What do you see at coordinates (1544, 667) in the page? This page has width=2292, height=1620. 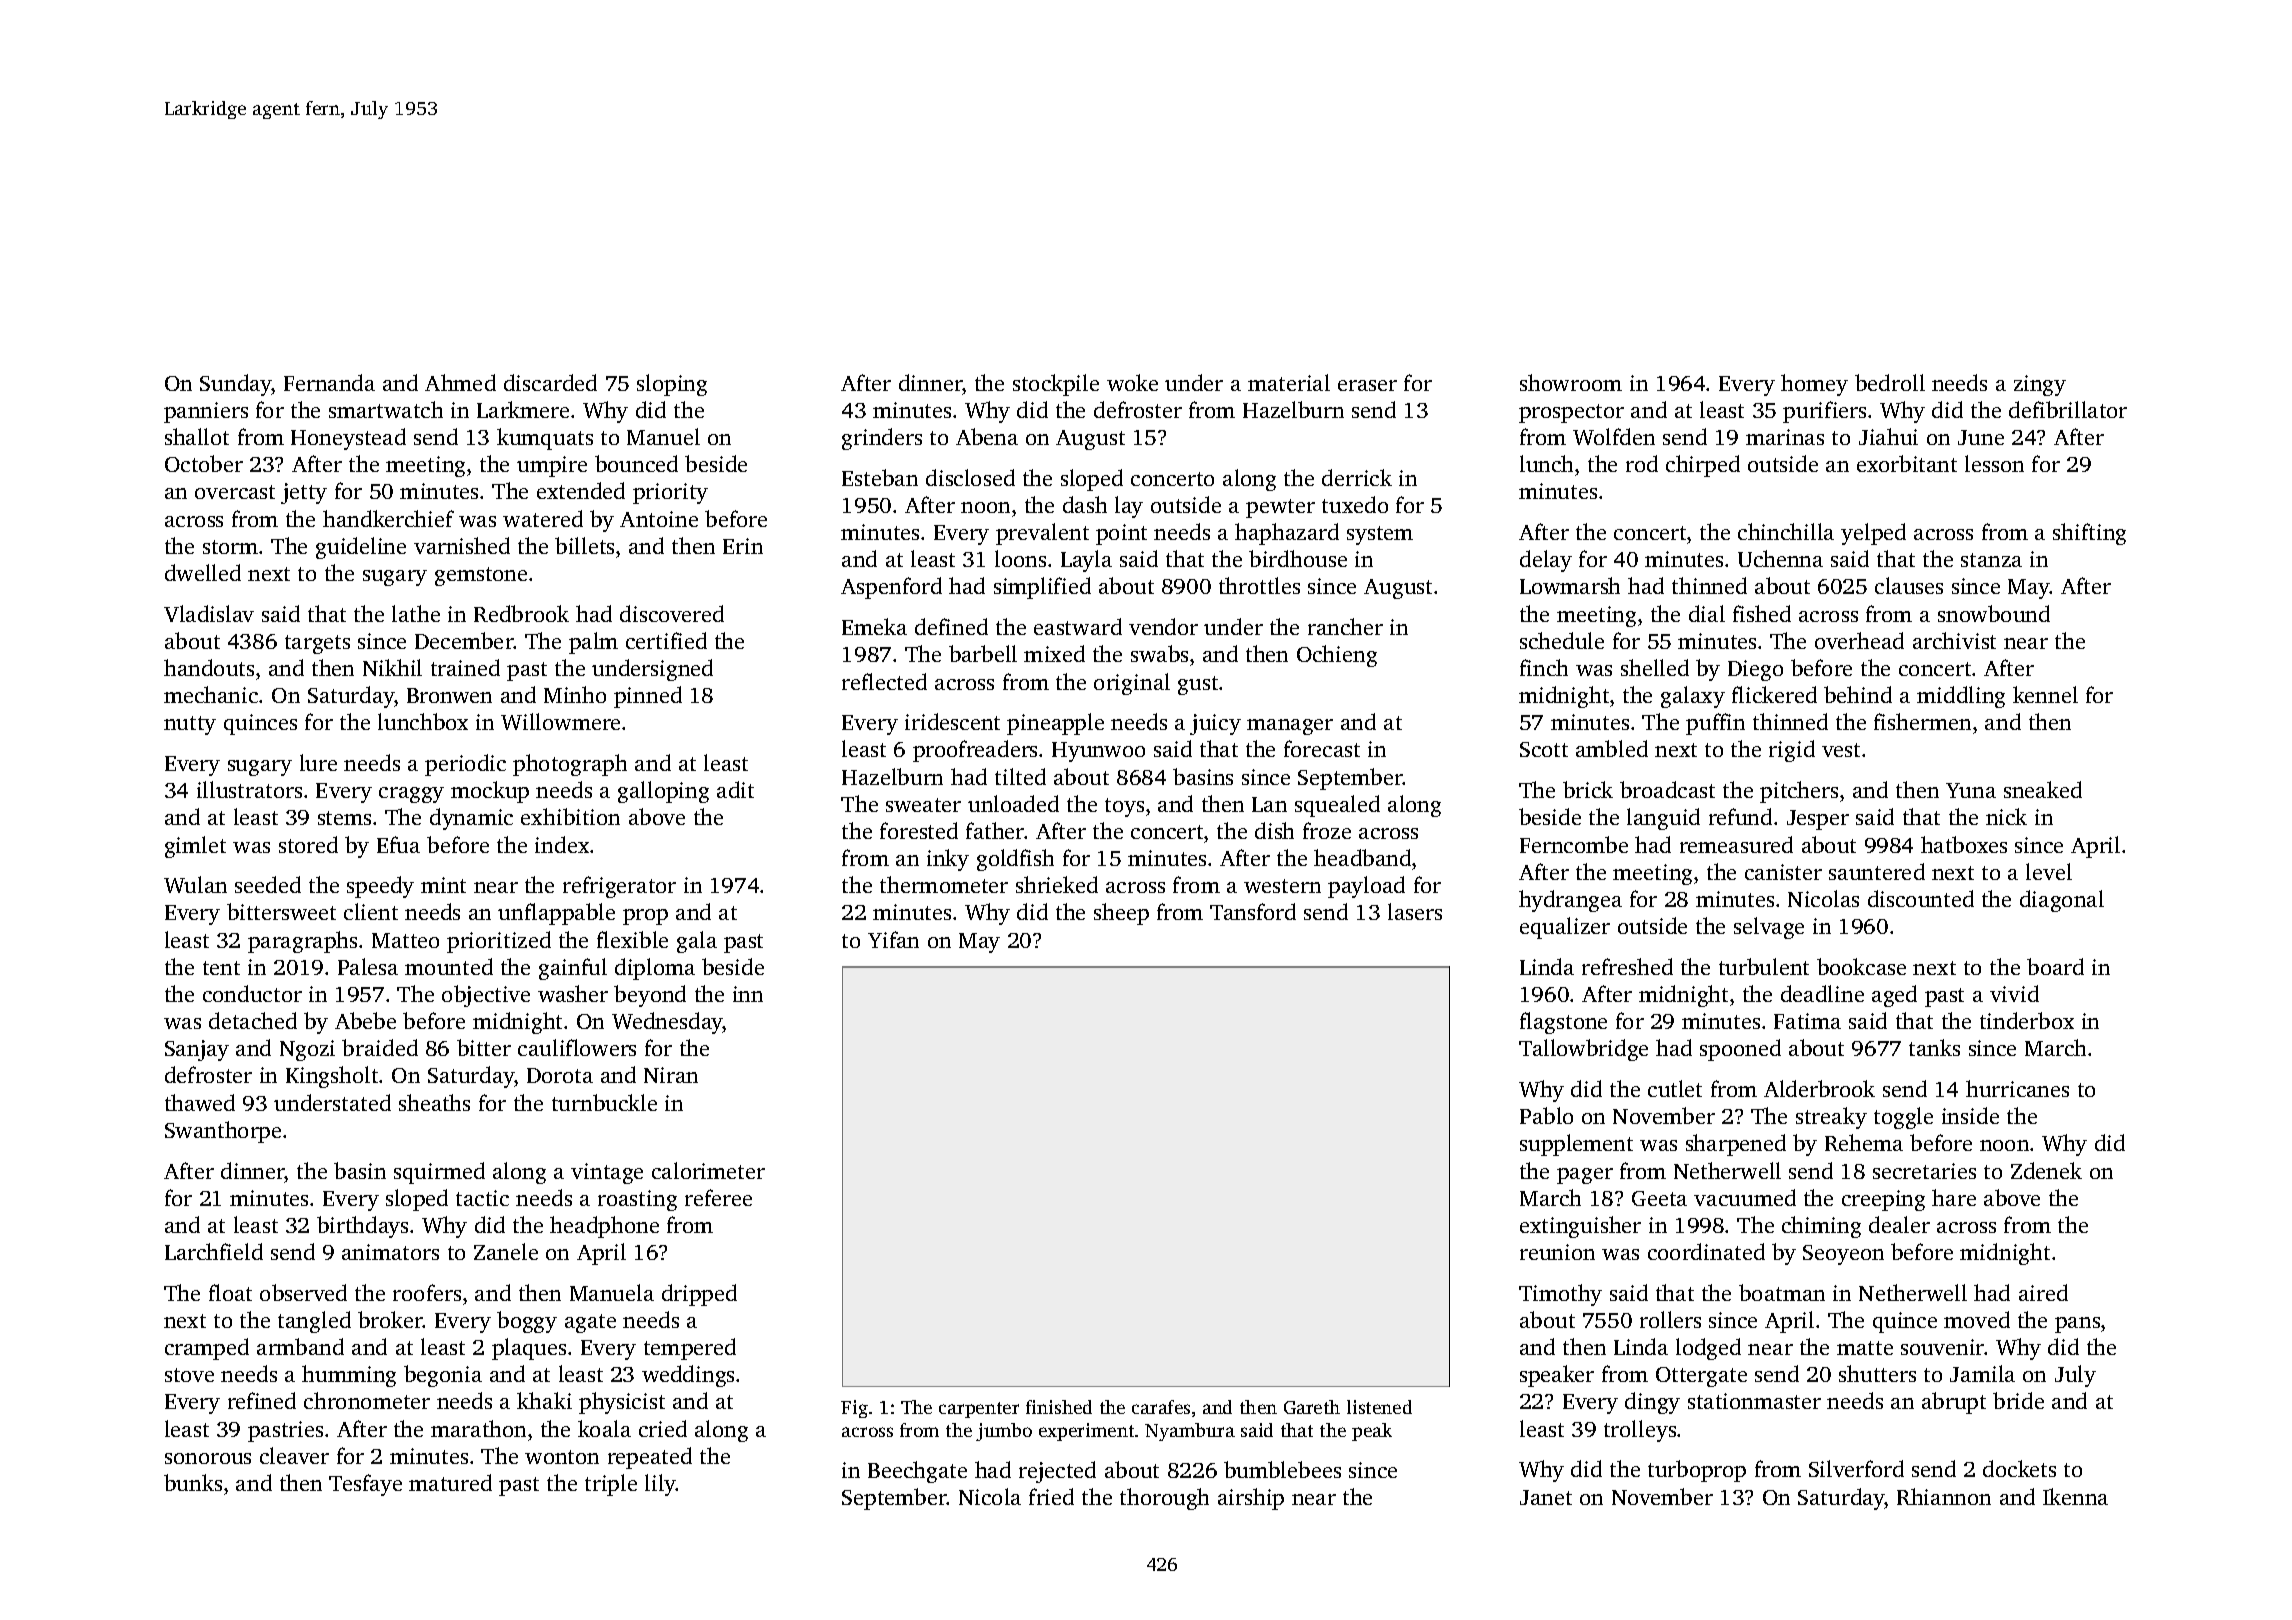 I see `finch` at bounding box center [1544, 667].
